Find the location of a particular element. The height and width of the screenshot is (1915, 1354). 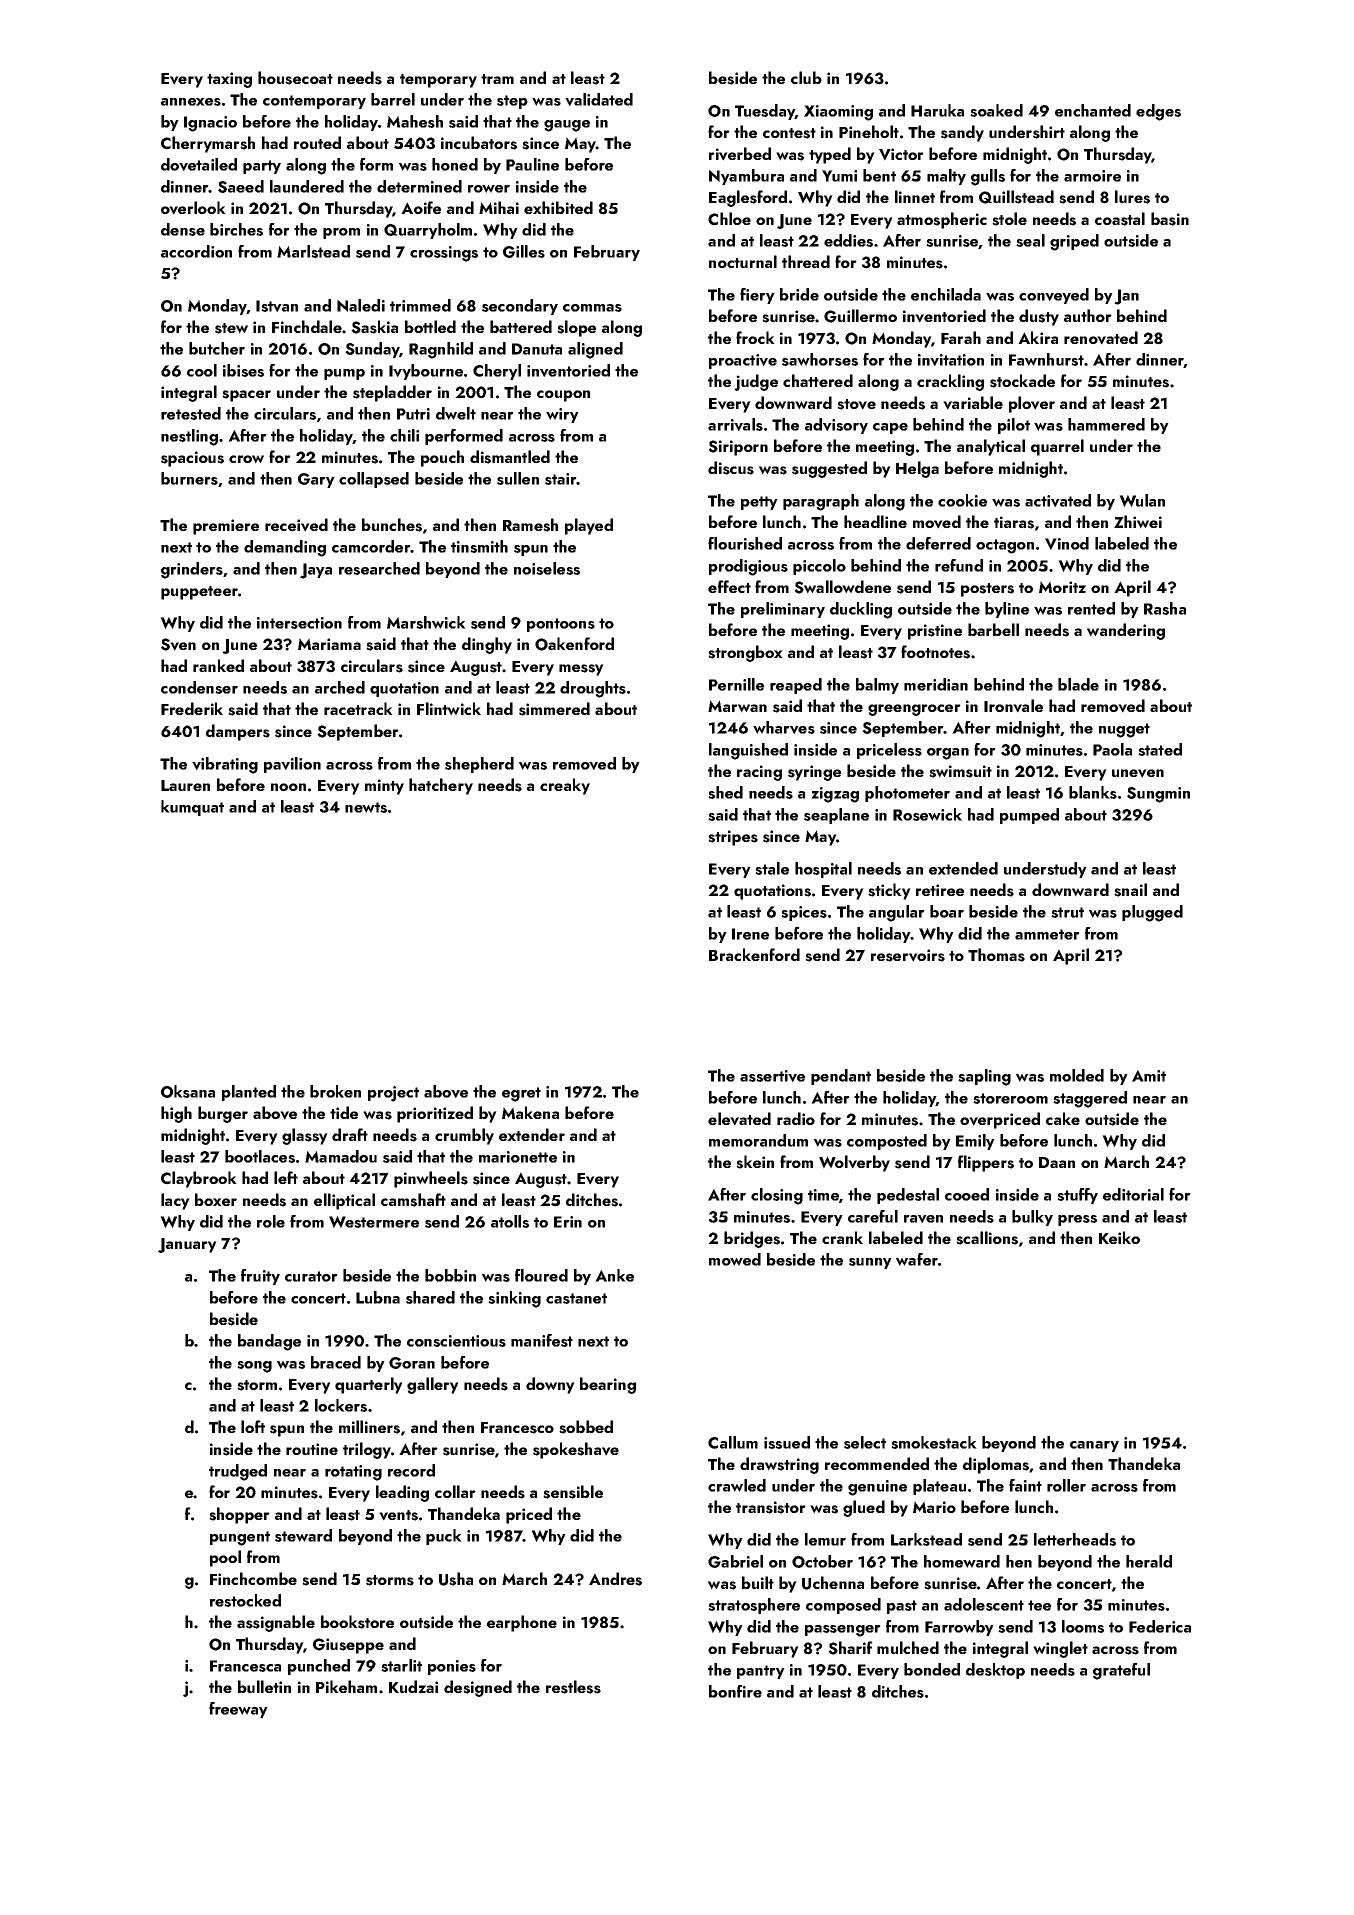

Rosewick is located at coordinates (927, 814).
